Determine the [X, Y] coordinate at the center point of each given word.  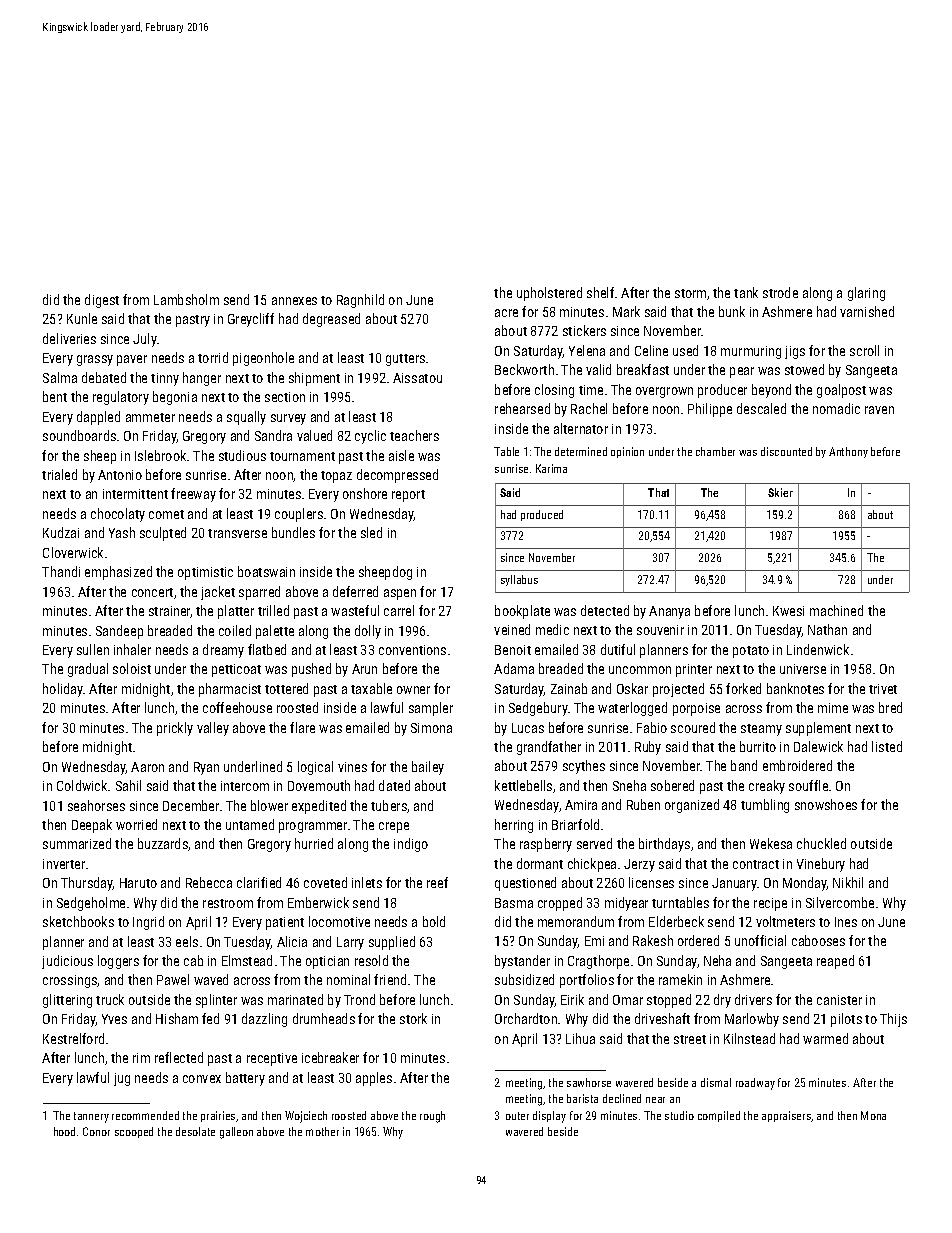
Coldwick [82, 785]
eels [187, 941]
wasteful [355, 610]
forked [743, 688]
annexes [294, 301]
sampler [431, 709]
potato [751, 652]
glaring [866, 294]
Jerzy [639, 865]
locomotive [339, 921]
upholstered [549, 294]
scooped [134, 1132]
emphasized [118, 573]
